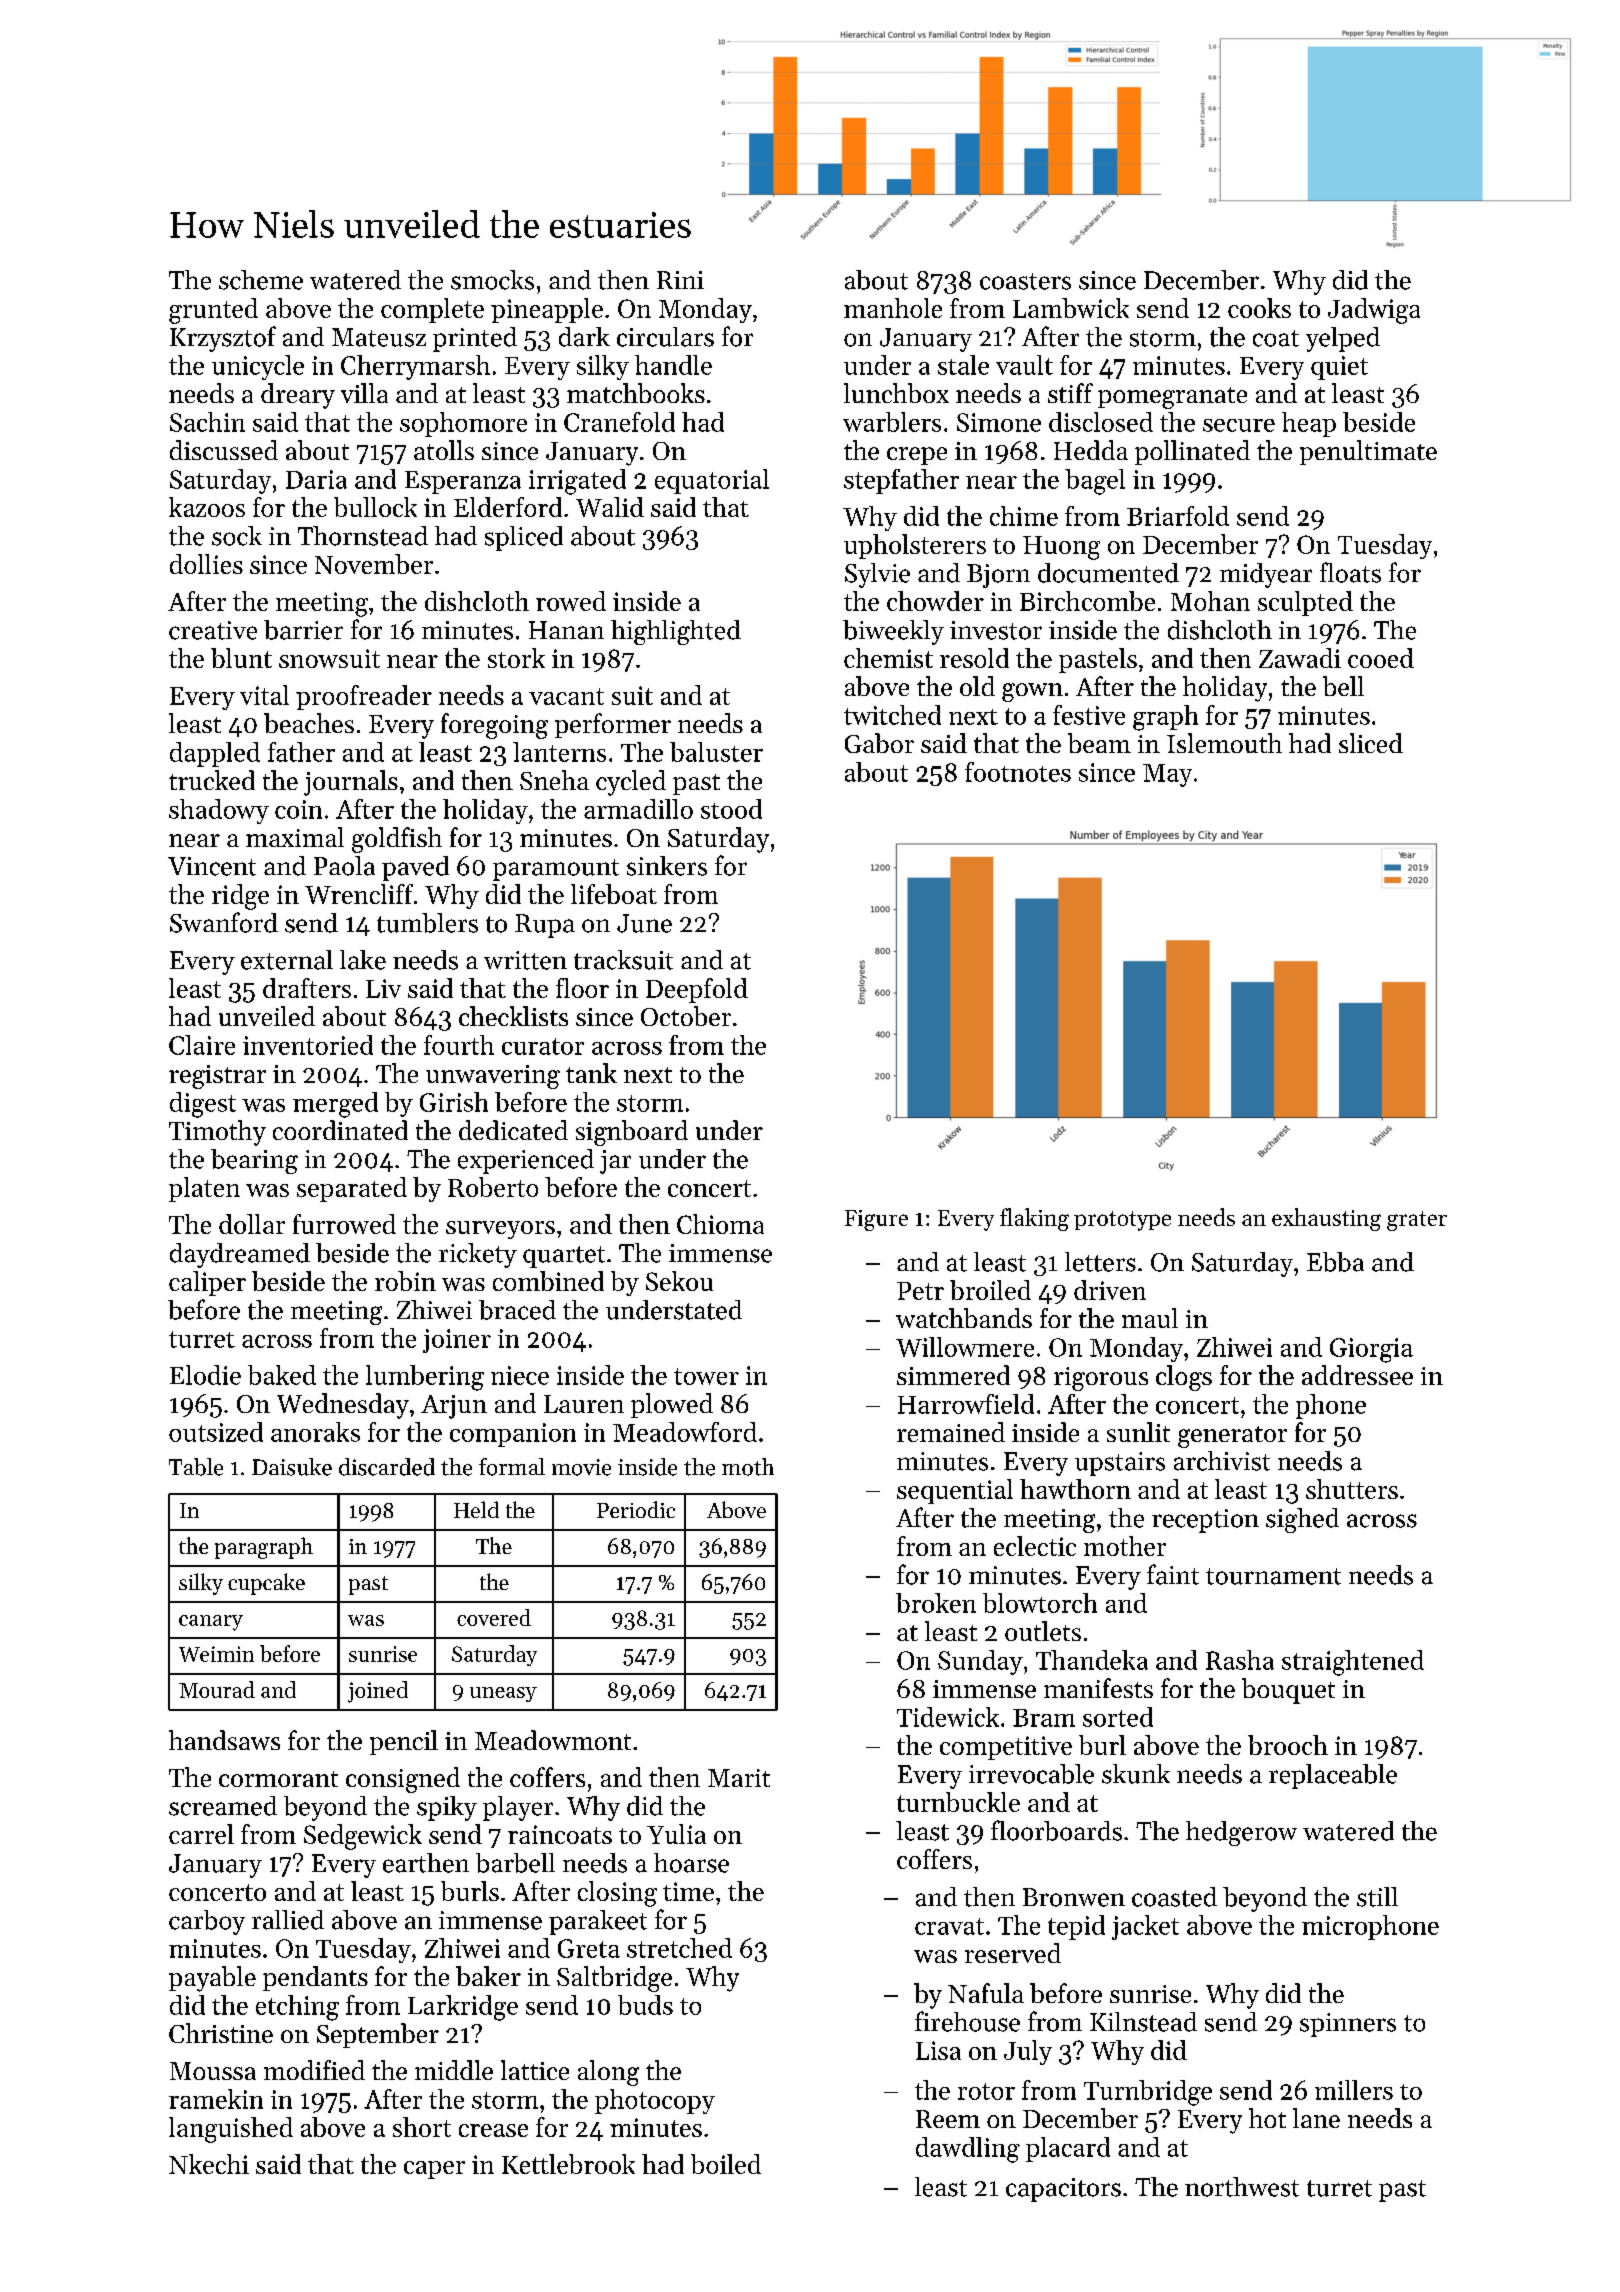  I want to click on Rini, so click(680, 280).
